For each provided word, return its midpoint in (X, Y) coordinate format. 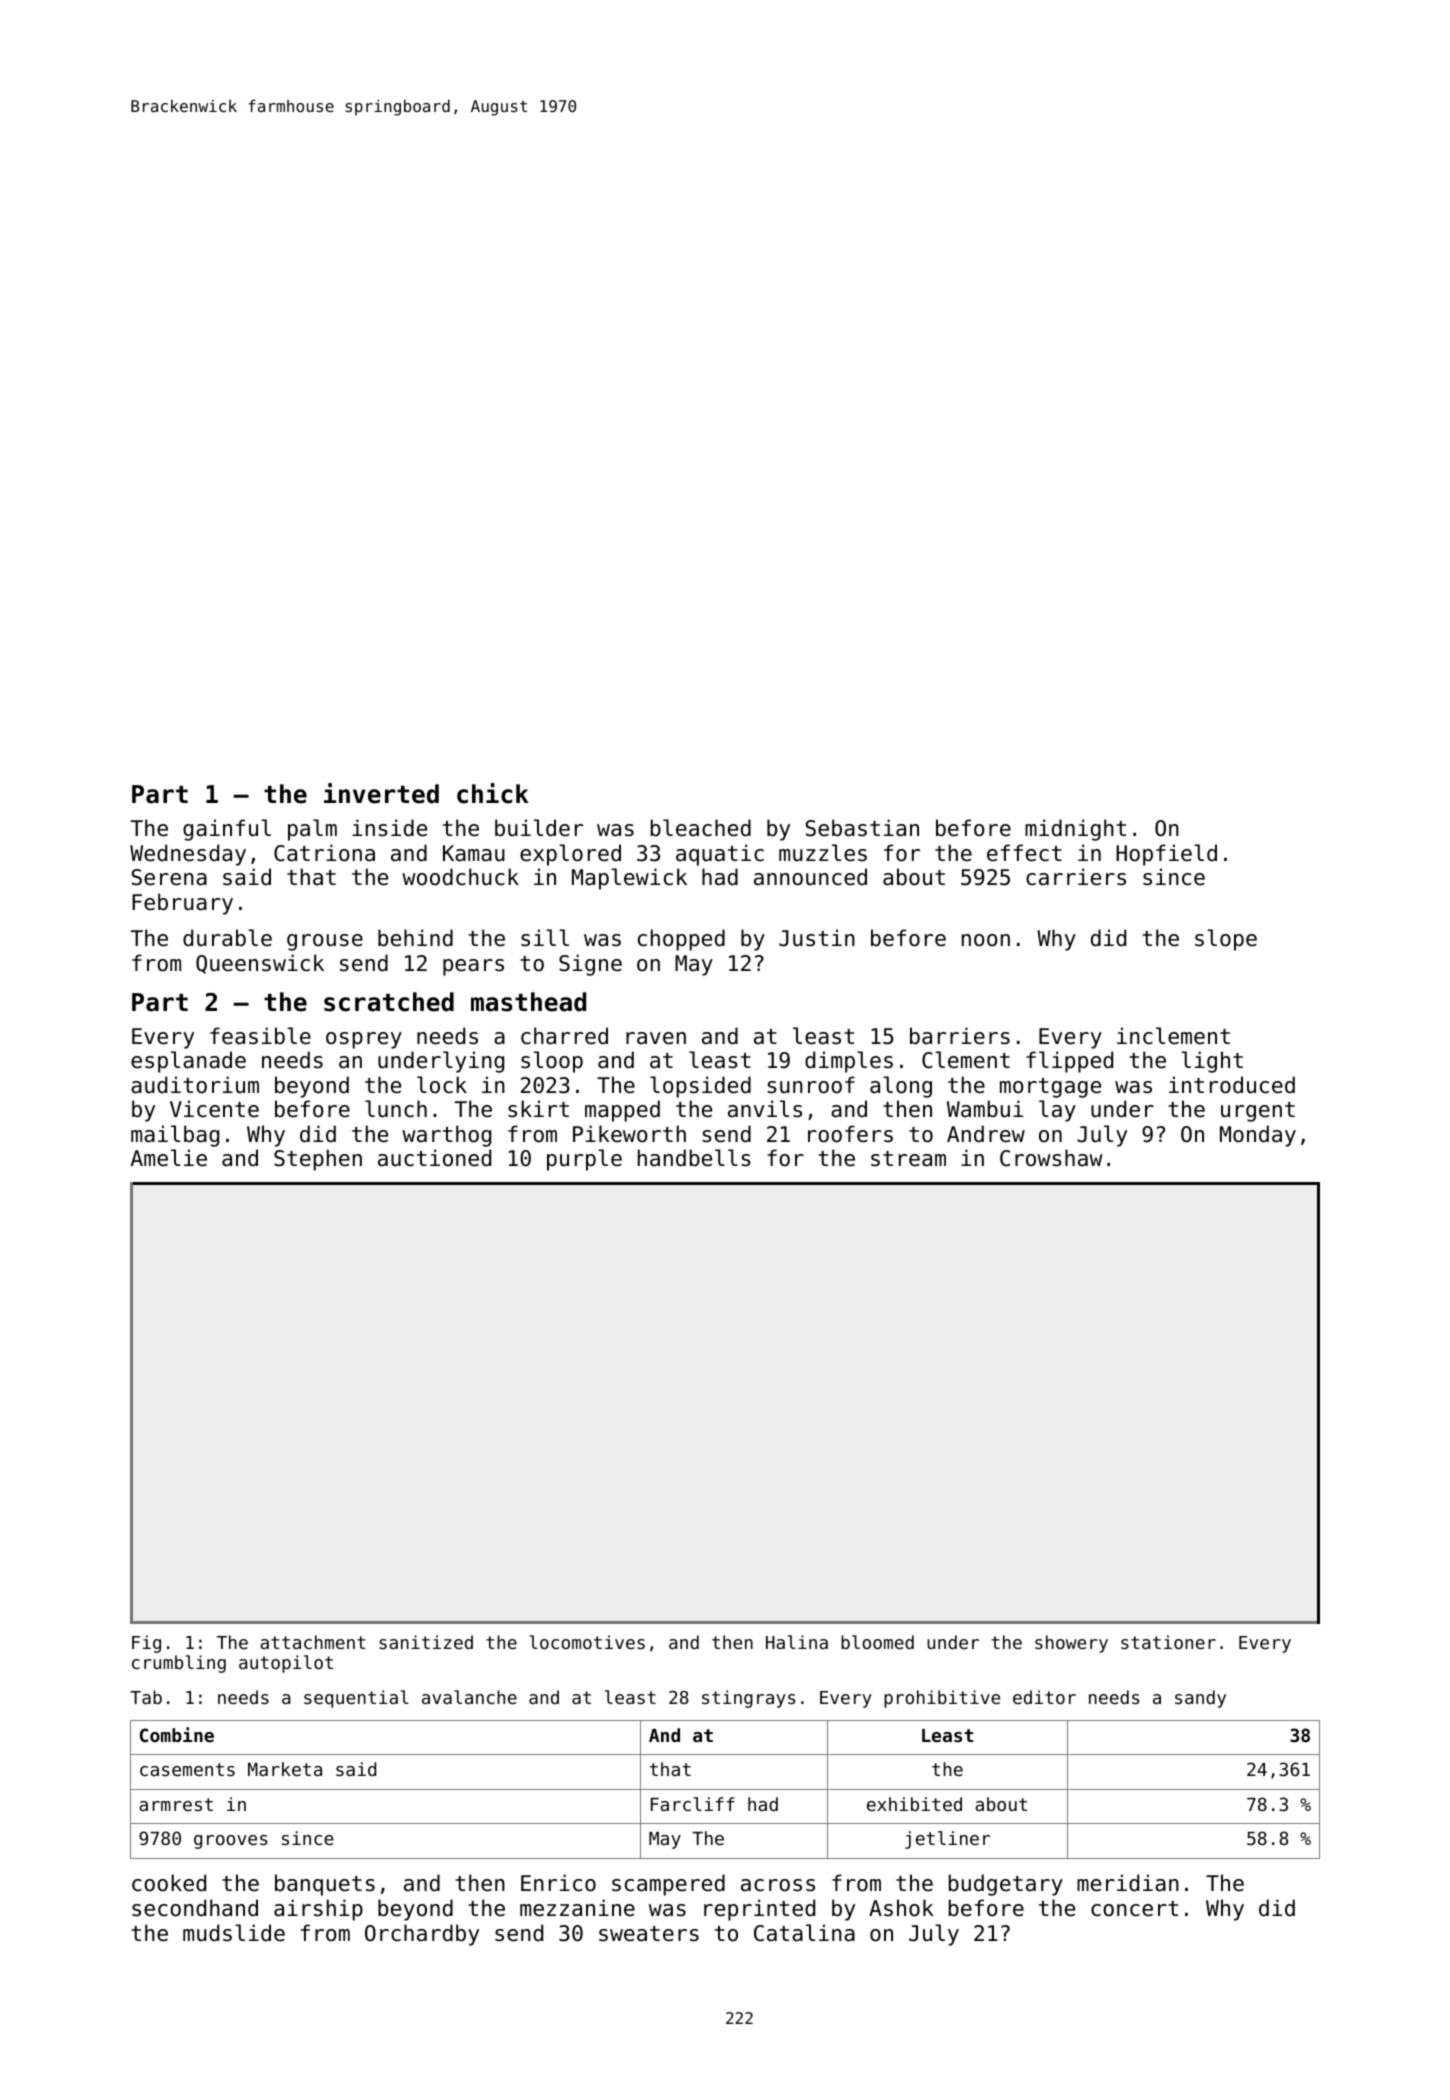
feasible (260, 1036)
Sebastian (862, 828)
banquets (325, 1885)
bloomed (877, 1642)
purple (584, 1160)
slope (1226, 940)
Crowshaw (1051, 1158)
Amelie (169, 1158)
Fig (146, 1644)
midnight (1075, 830)
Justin (817, 938)
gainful (227, 830)
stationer (1168, 1642)
